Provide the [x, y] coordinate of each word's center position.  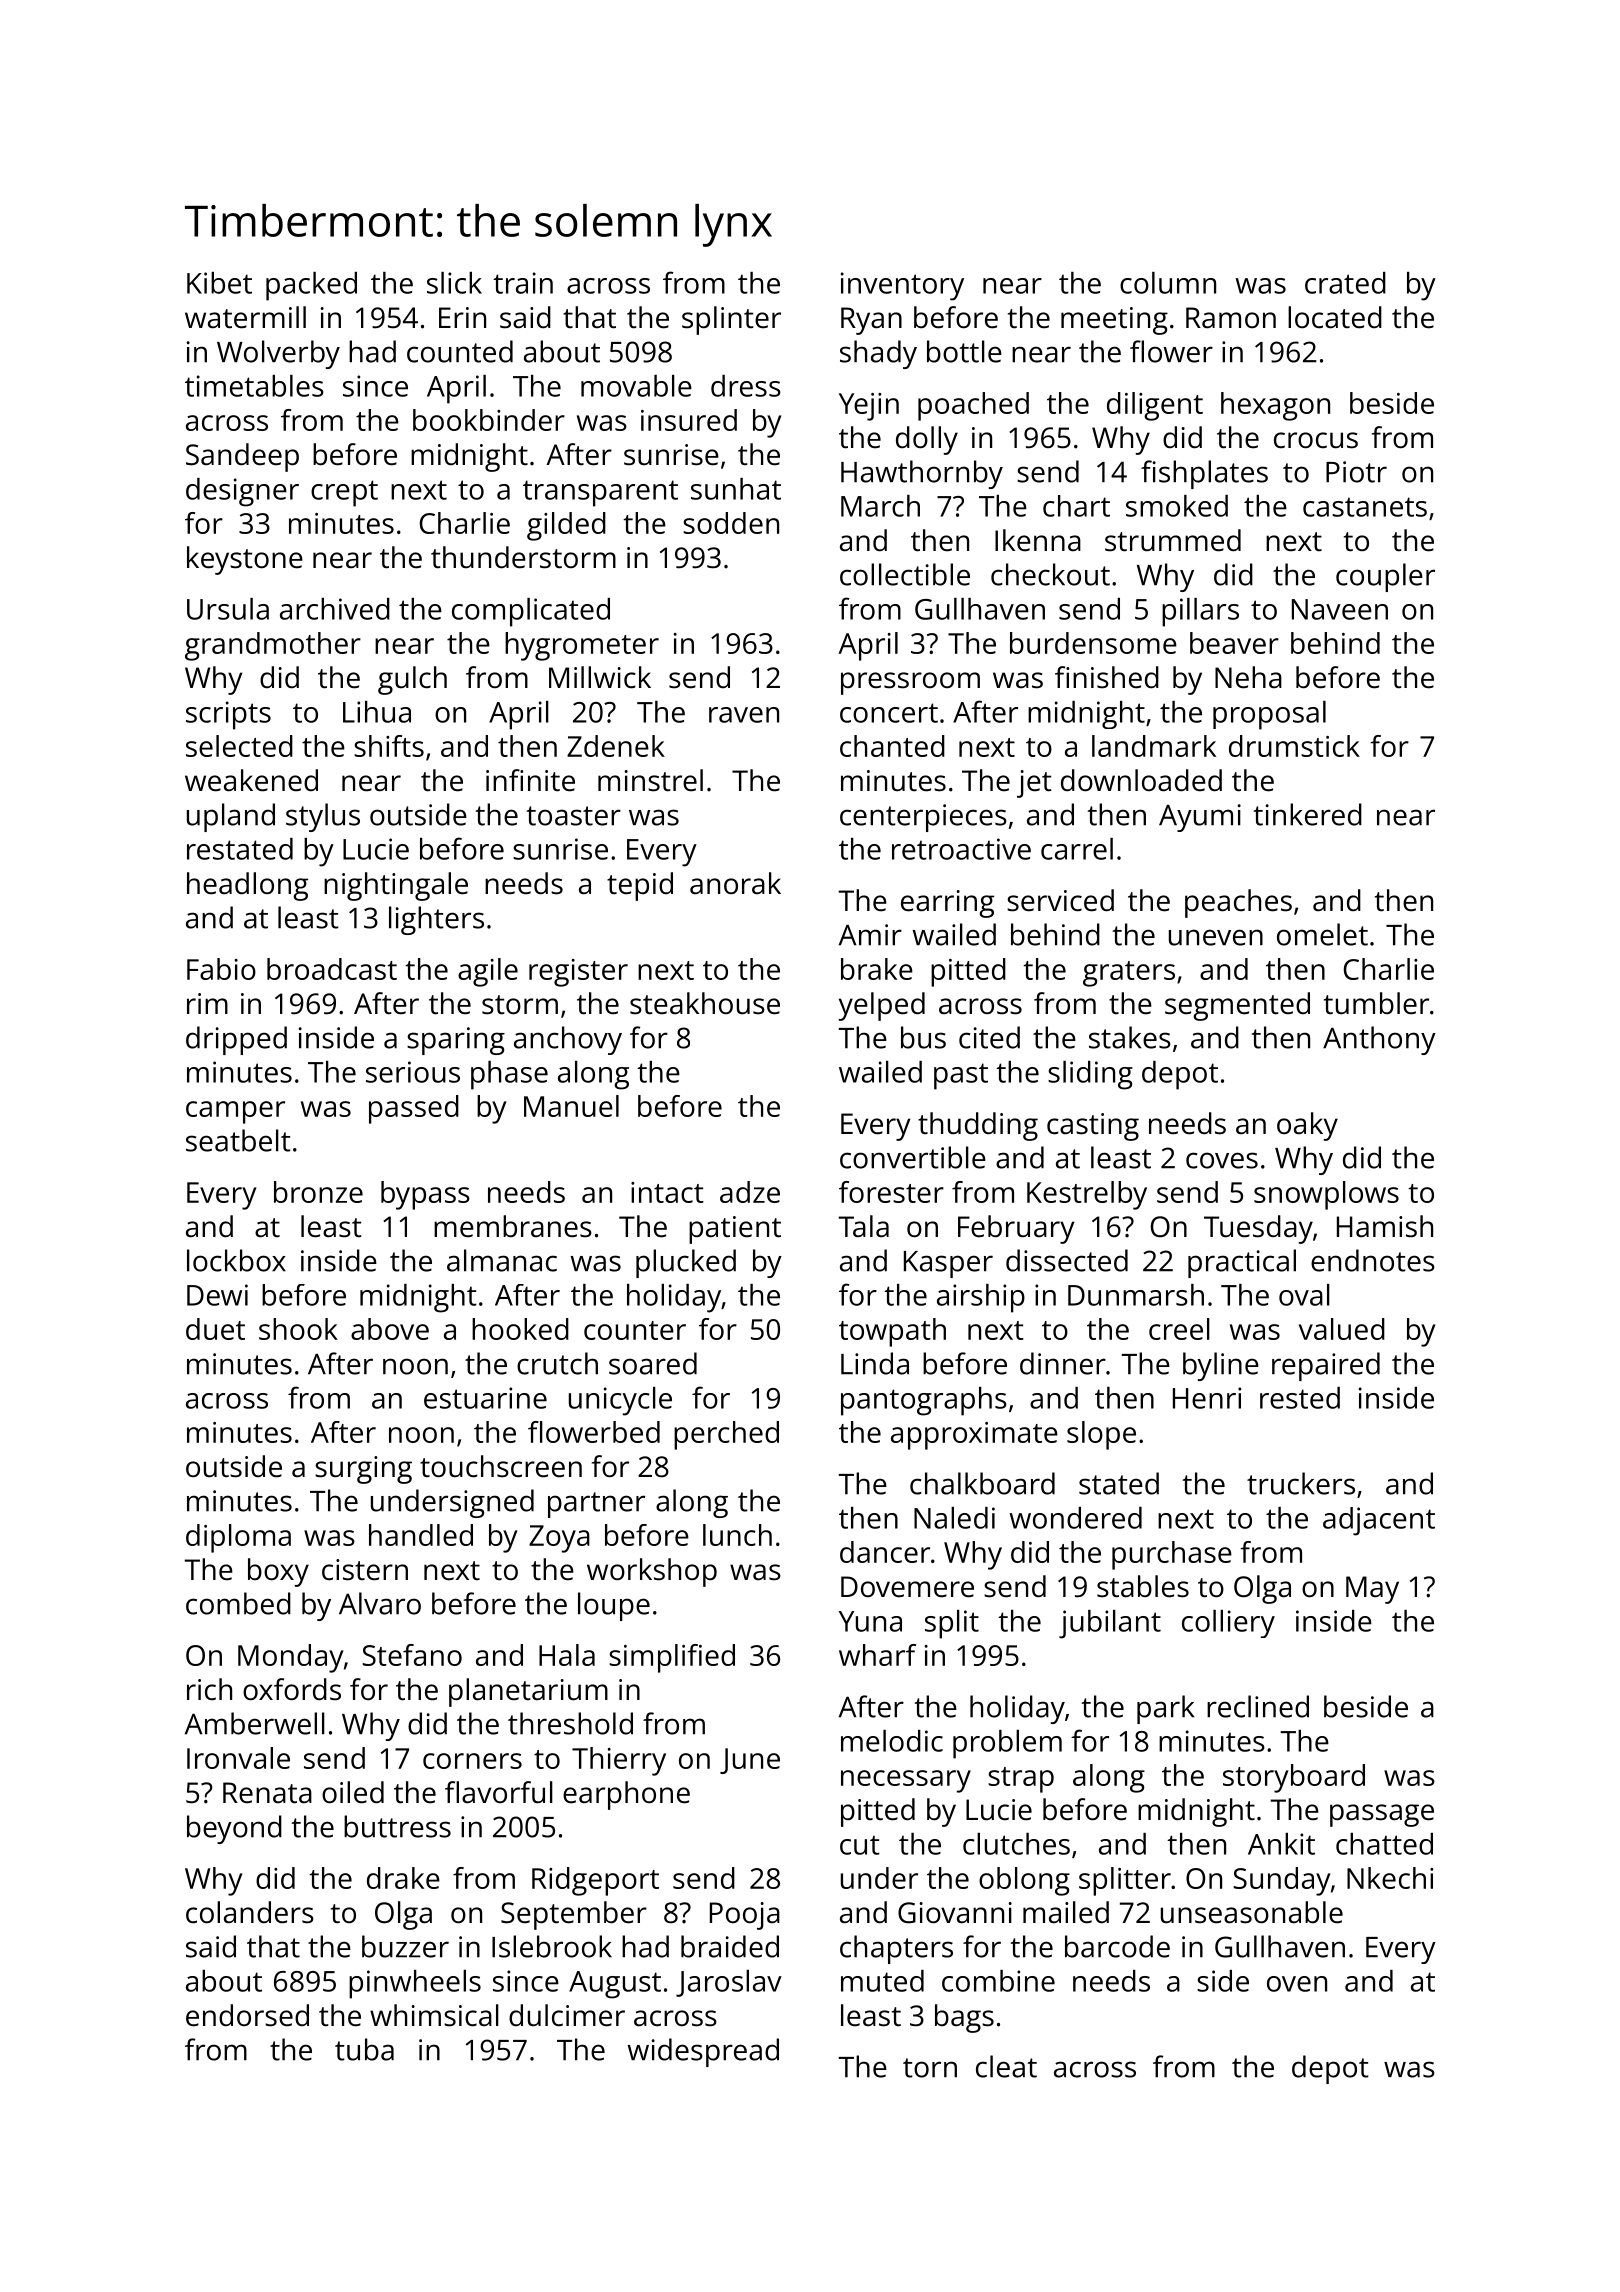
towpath [892, 1332]
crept [344, 493]
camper [235, 1112]
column [1168, 283]
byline [1221, 1366]
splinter [731, 320]
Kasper [948, 1264]
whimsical [434, 2015]
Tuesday [1258, 1229]
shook [298, 1329]
